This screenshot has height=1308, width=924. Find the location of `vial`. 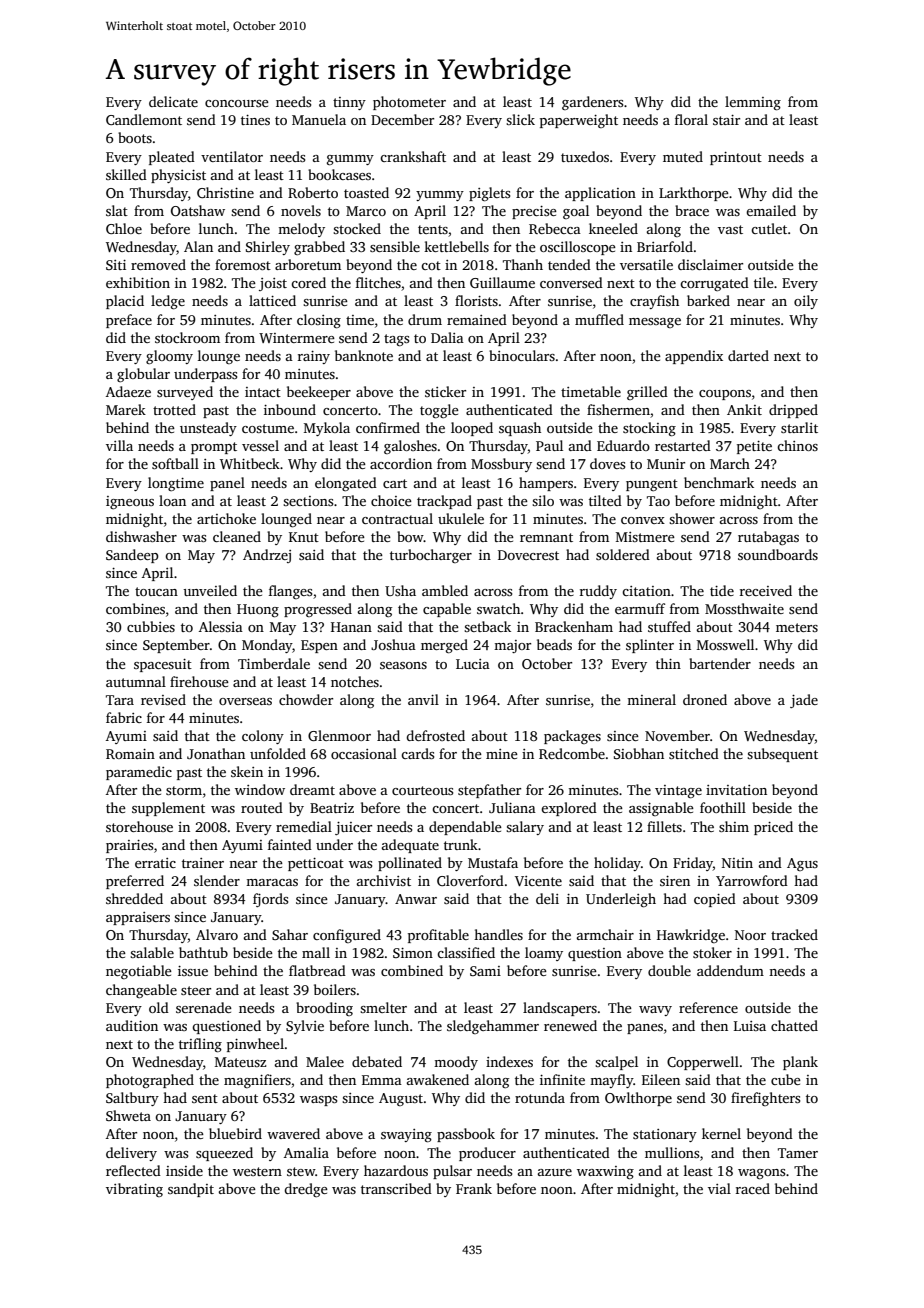

vial is located at coordinates (719, 1188).
